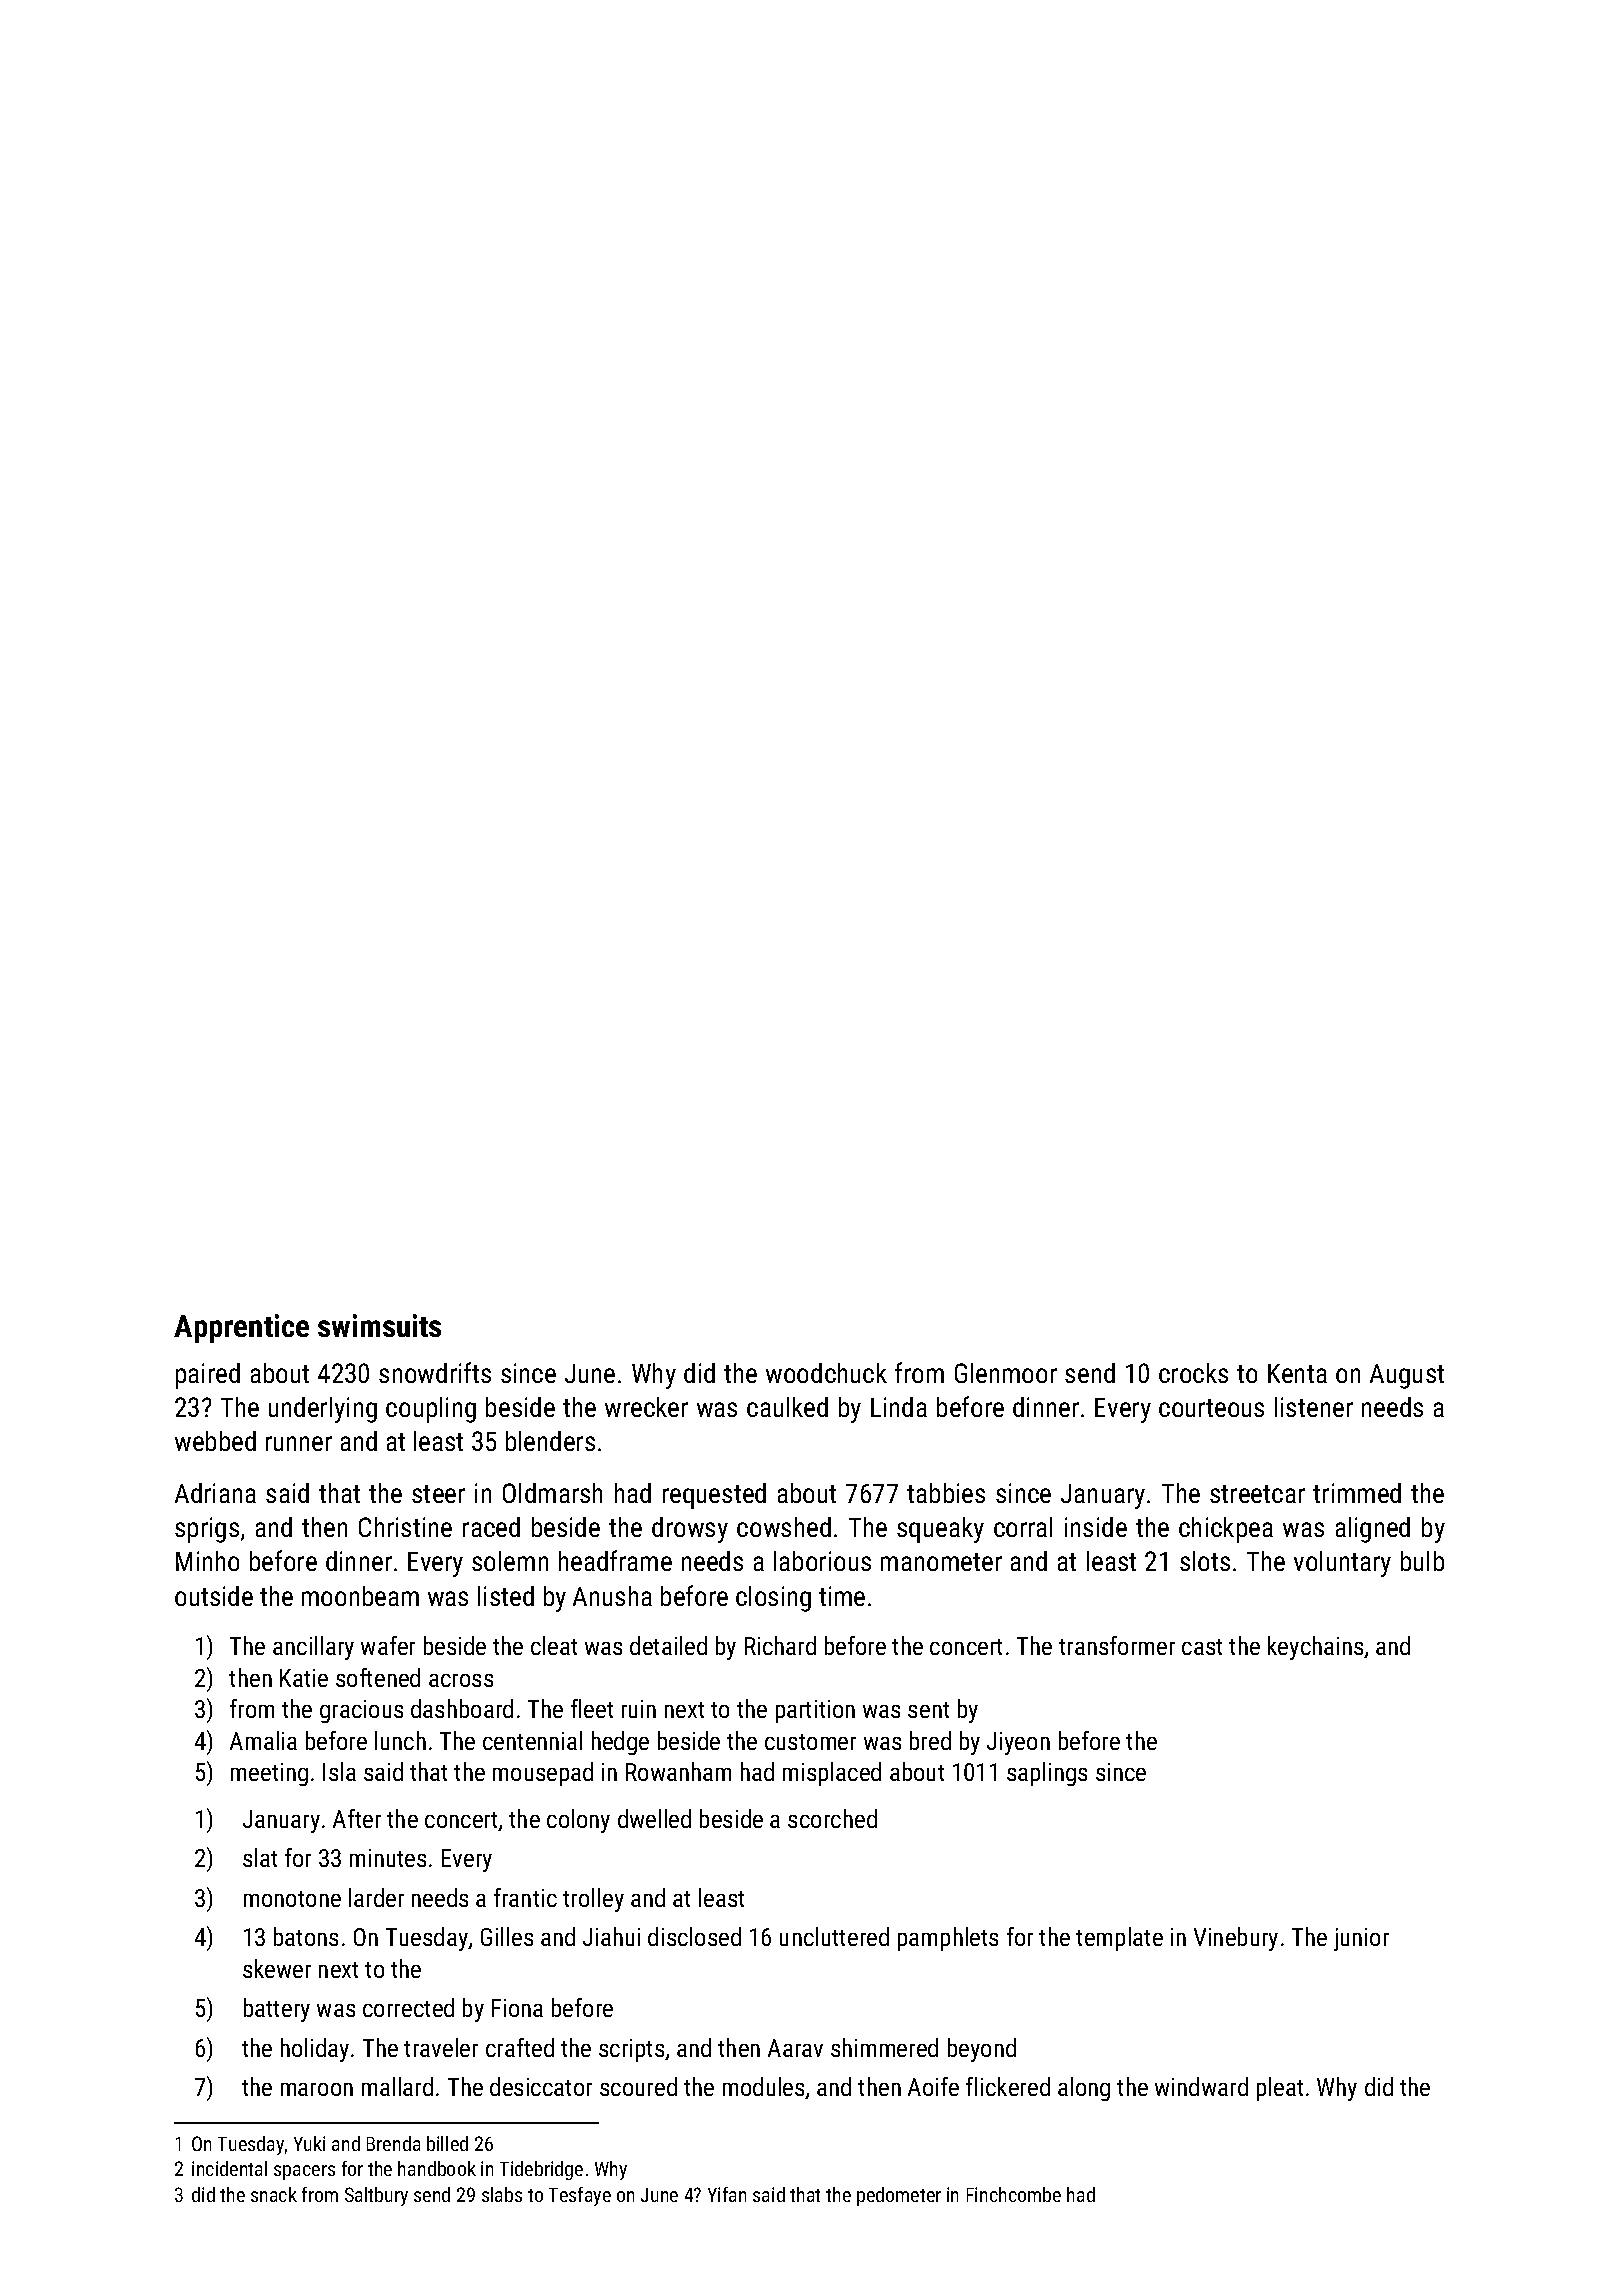  Describe the element at coordinates (215, 1441) in the screenshot. I see `webbed` at that location.
